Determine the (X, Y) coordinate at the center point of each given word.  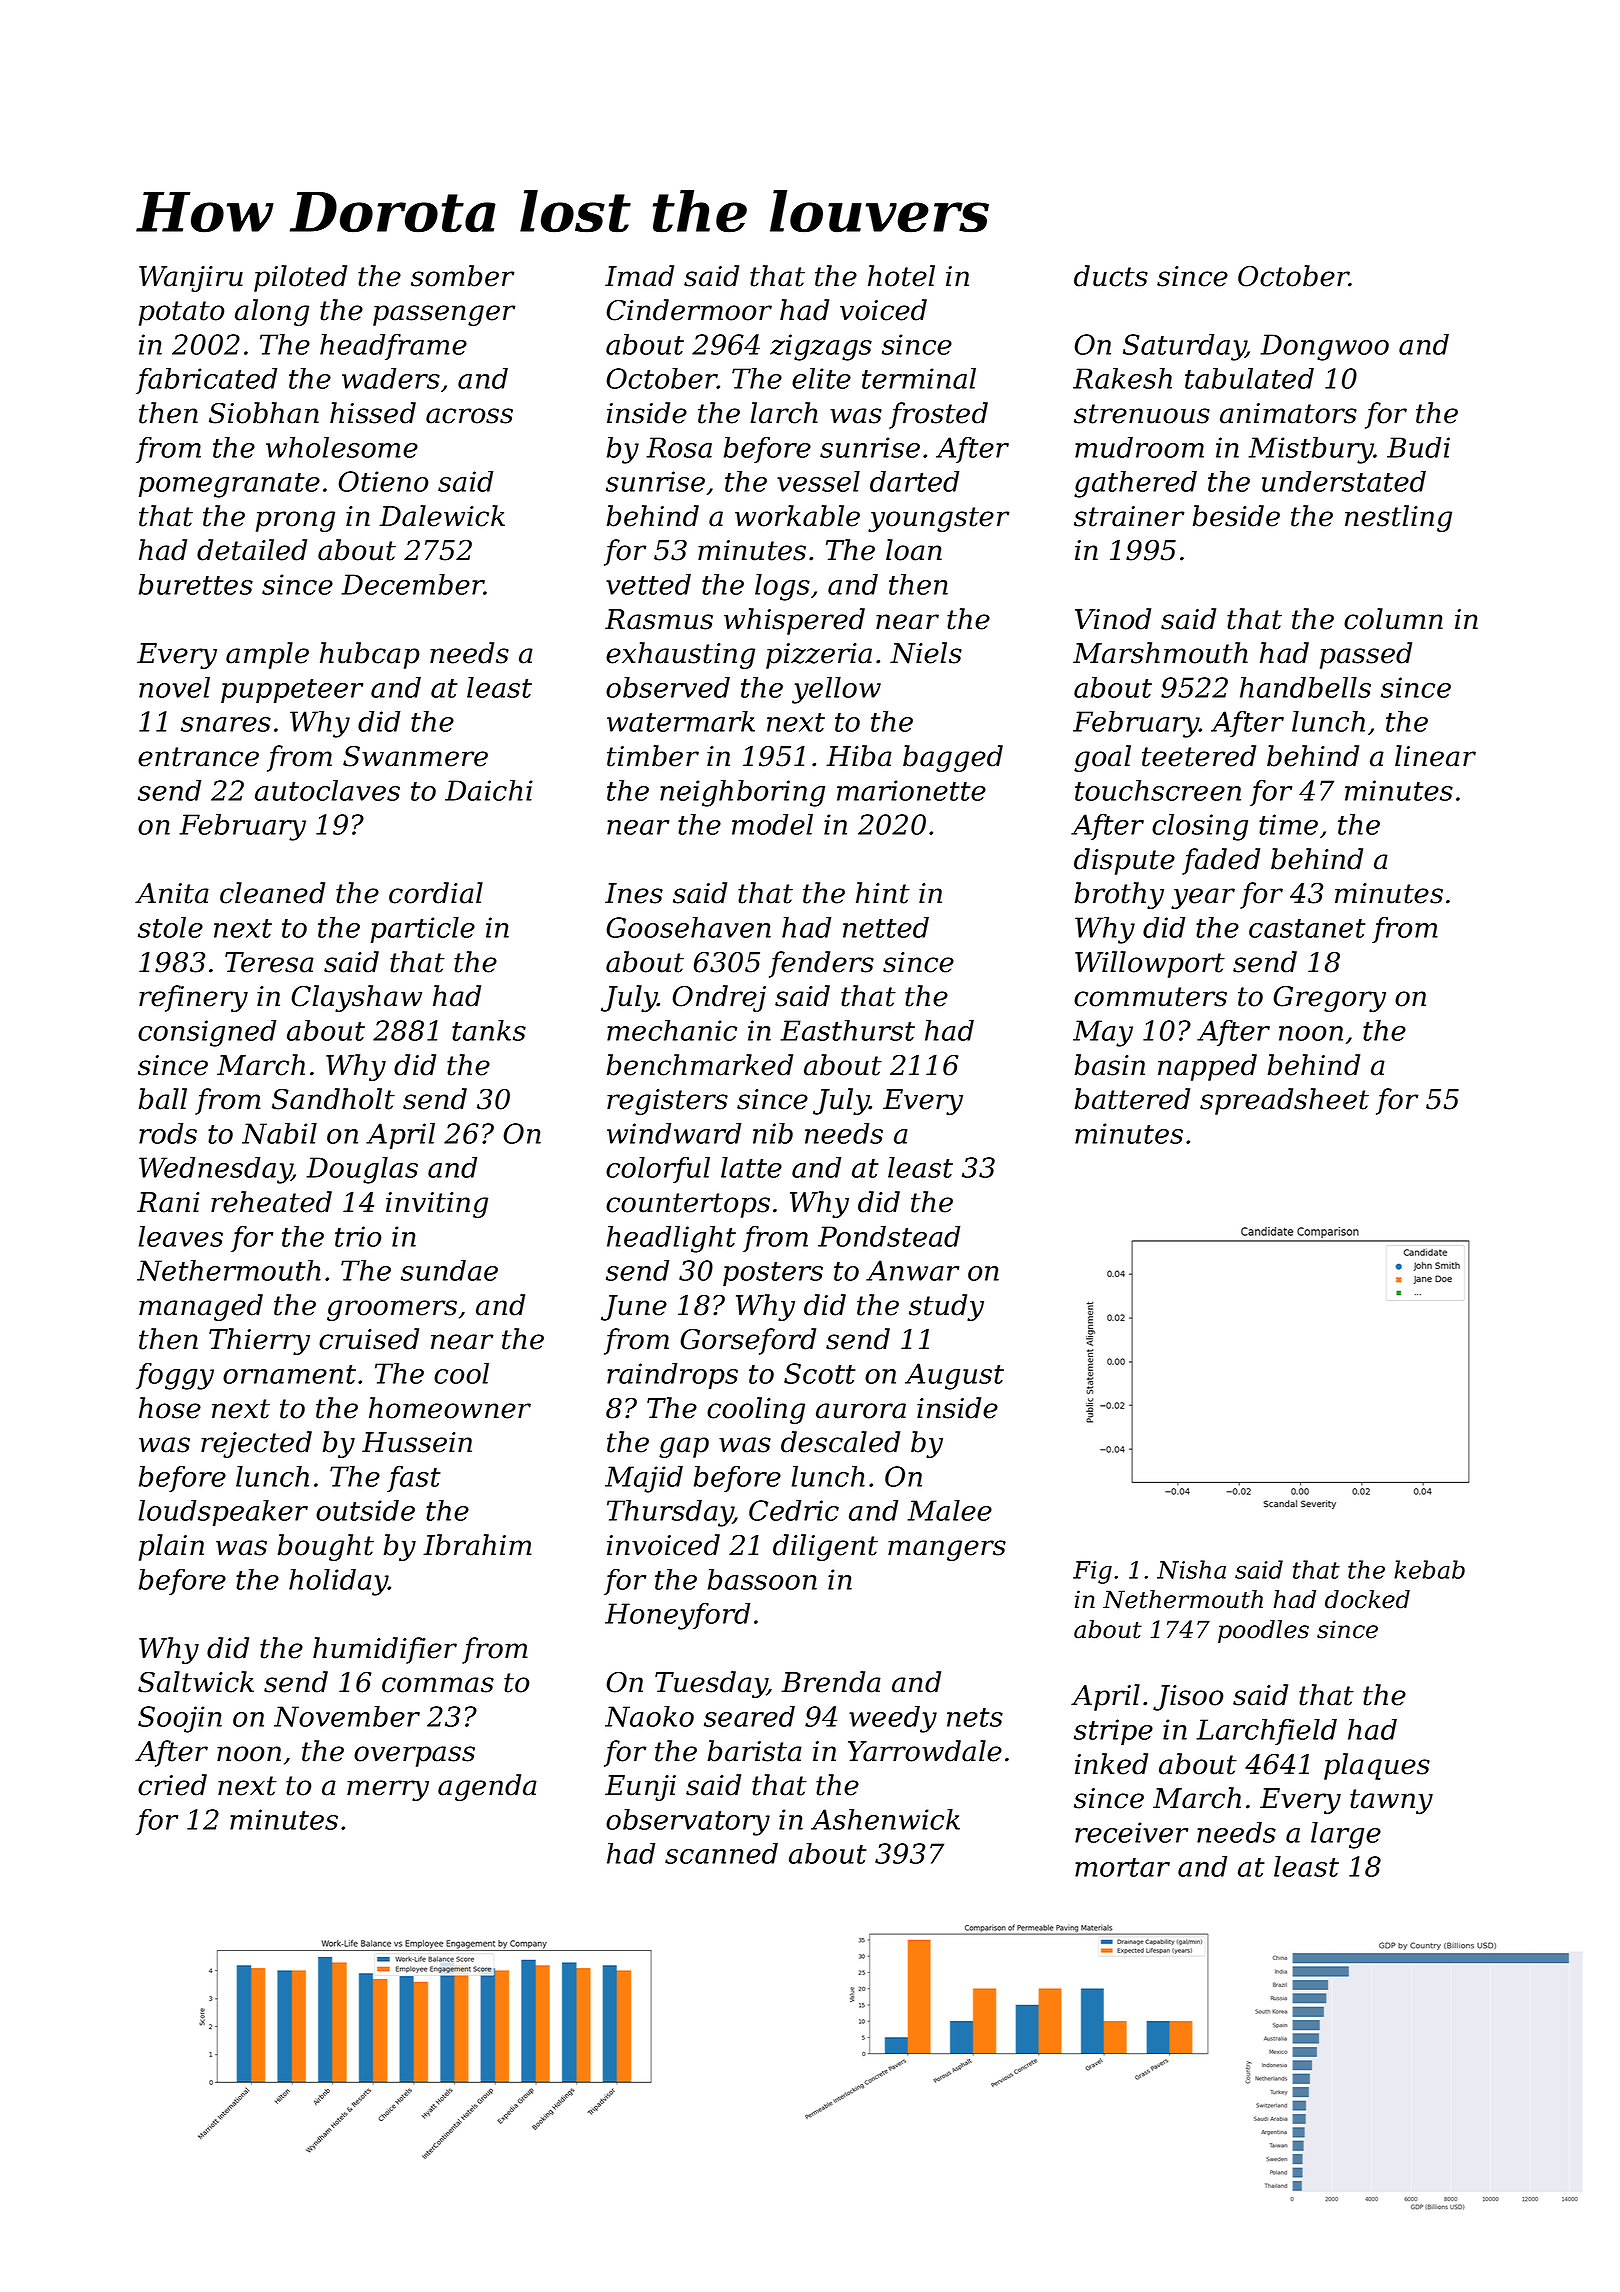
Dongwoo (1324, 347)
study (946, 1307)
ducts (1111, 276)
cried (172, 1785)
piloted (300, 278)
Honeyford (677, 1616)
